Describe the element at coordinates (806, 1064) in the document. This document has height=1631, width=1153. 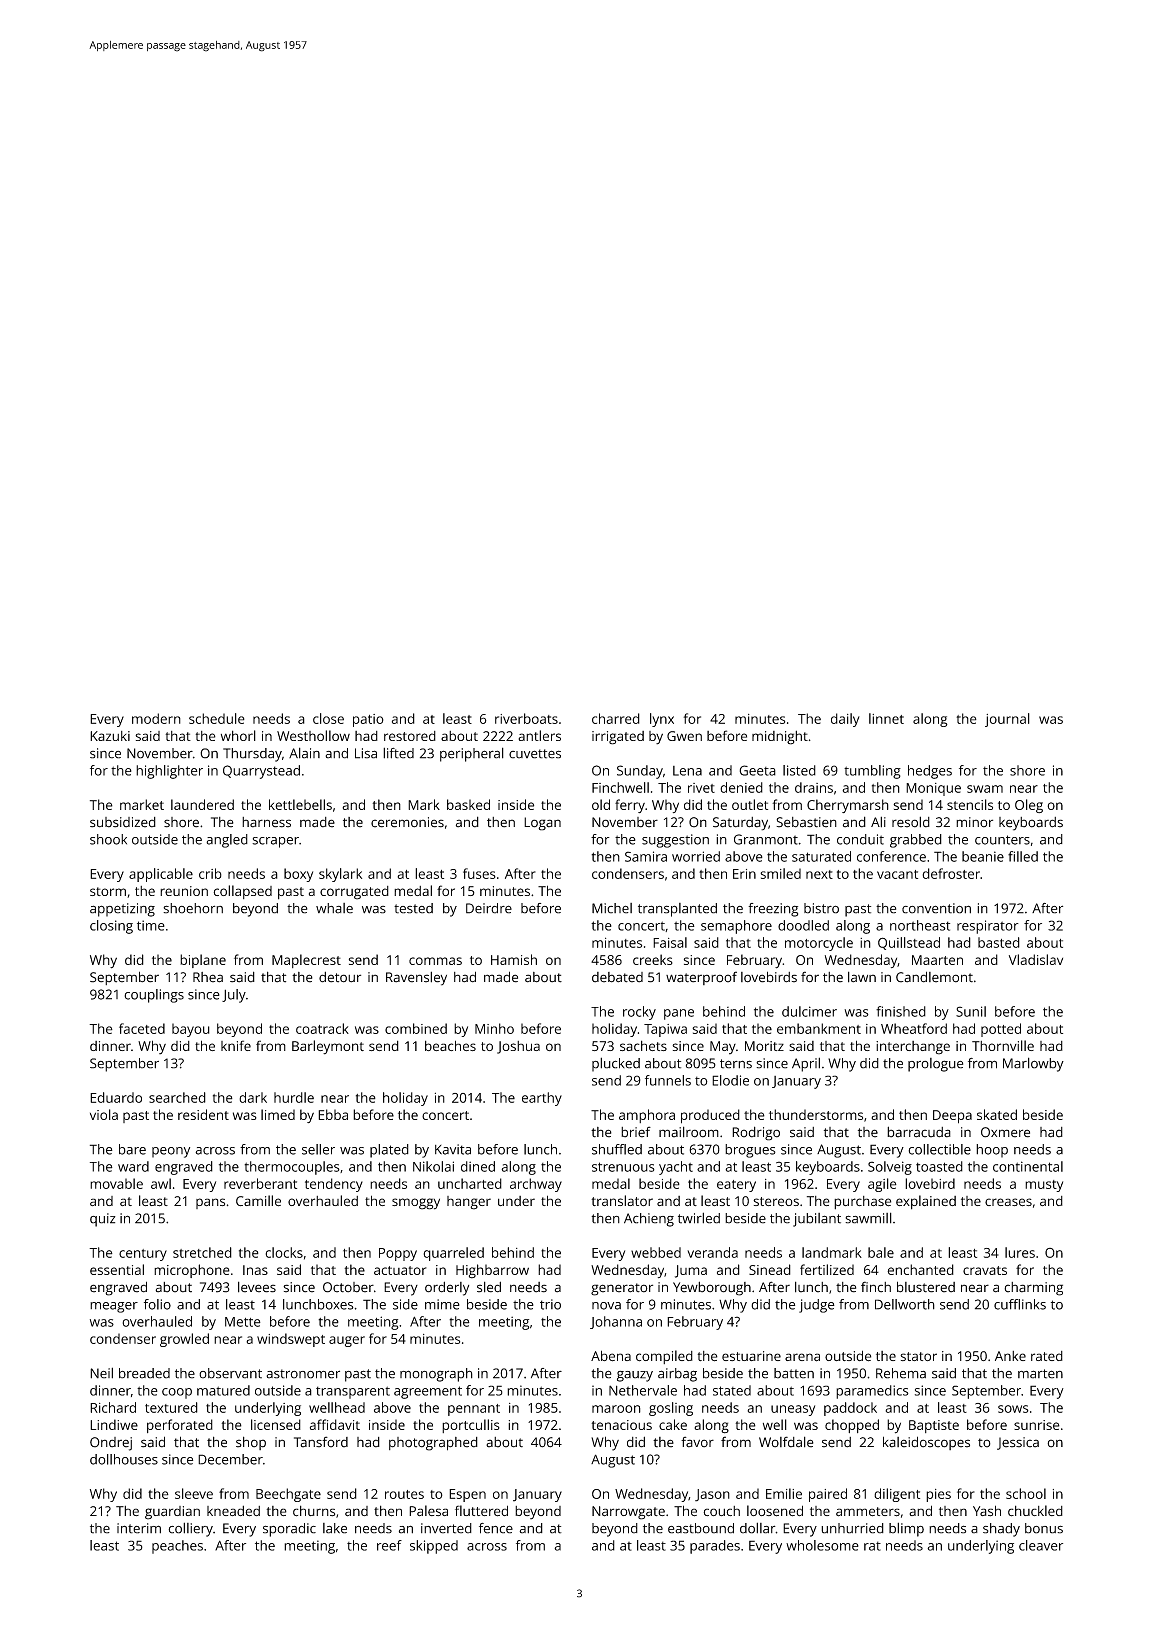
I see `April` at that location.
